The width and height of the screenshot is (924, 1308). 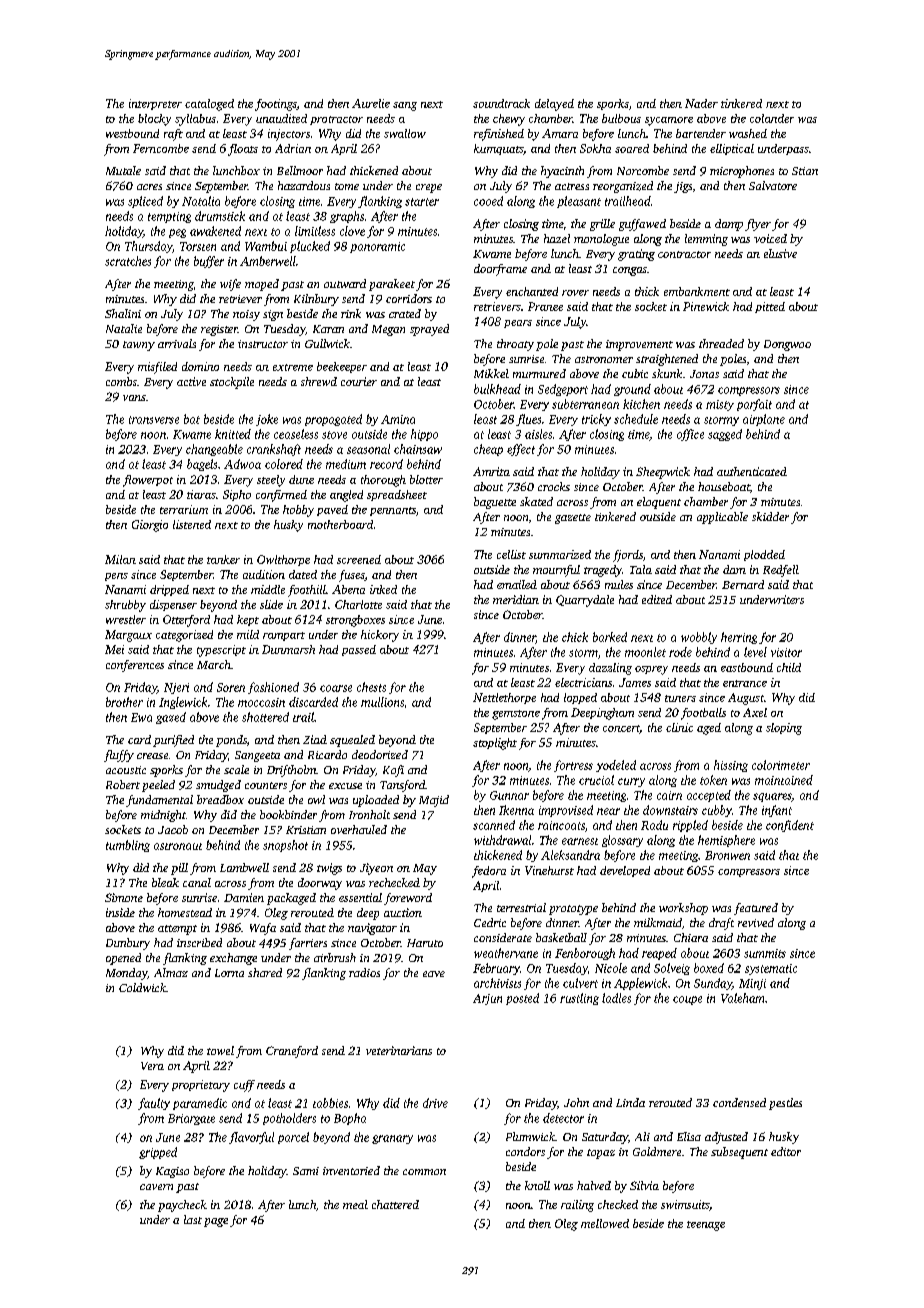 What do you see at coordinates (251, 1138) in the screenshot?
I see `flavorful` at bounding box center [251, 1138].
